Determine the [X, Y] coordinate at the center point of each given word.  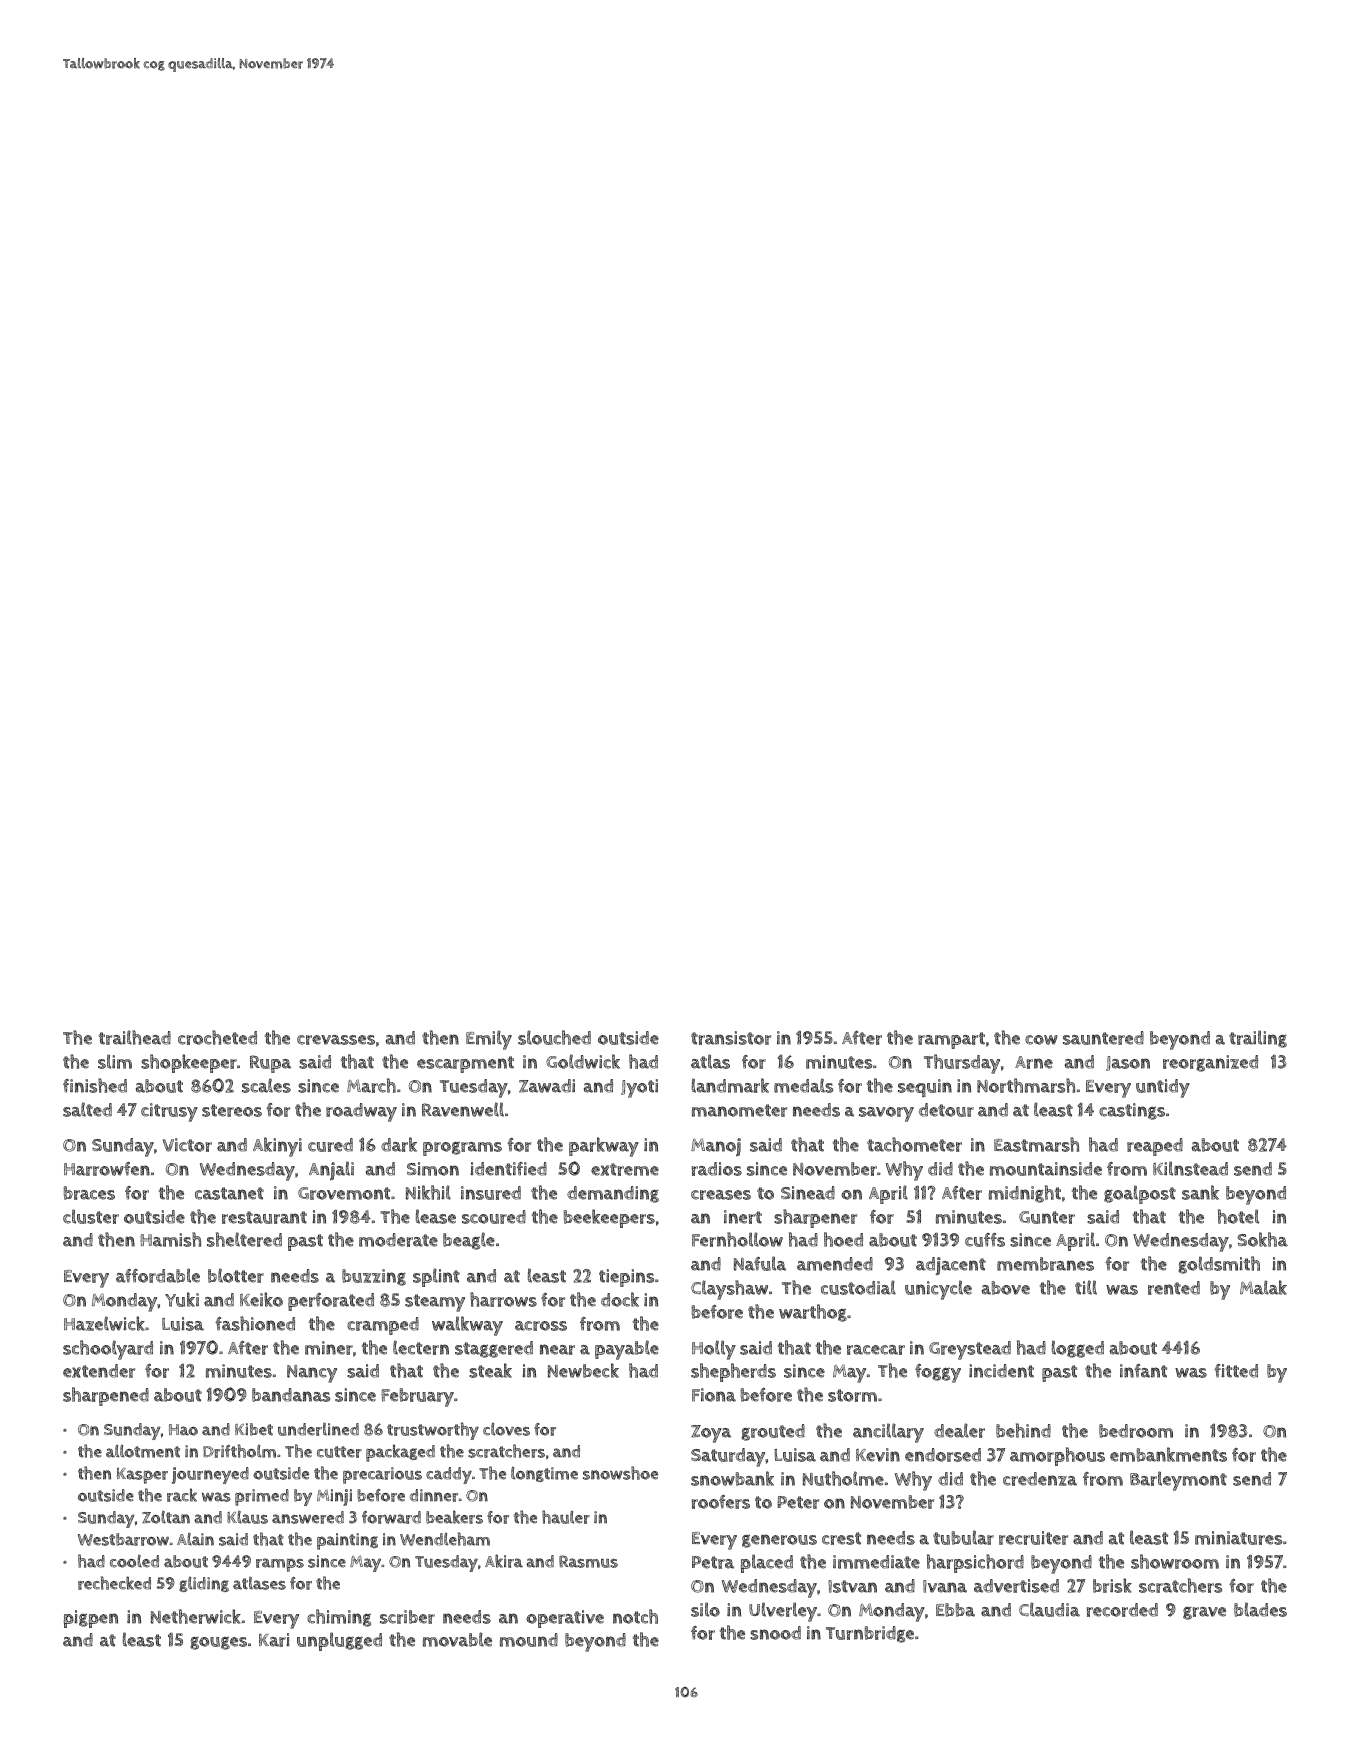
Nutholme [843, 1478]
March [371, 1085]
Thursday [962, 1064]
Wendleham [445, 1539]
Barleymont [1178, 1481]
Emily [489, 1040]
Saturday [728, 1457]
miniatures [1238, 1538]
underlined [318, 1429]
